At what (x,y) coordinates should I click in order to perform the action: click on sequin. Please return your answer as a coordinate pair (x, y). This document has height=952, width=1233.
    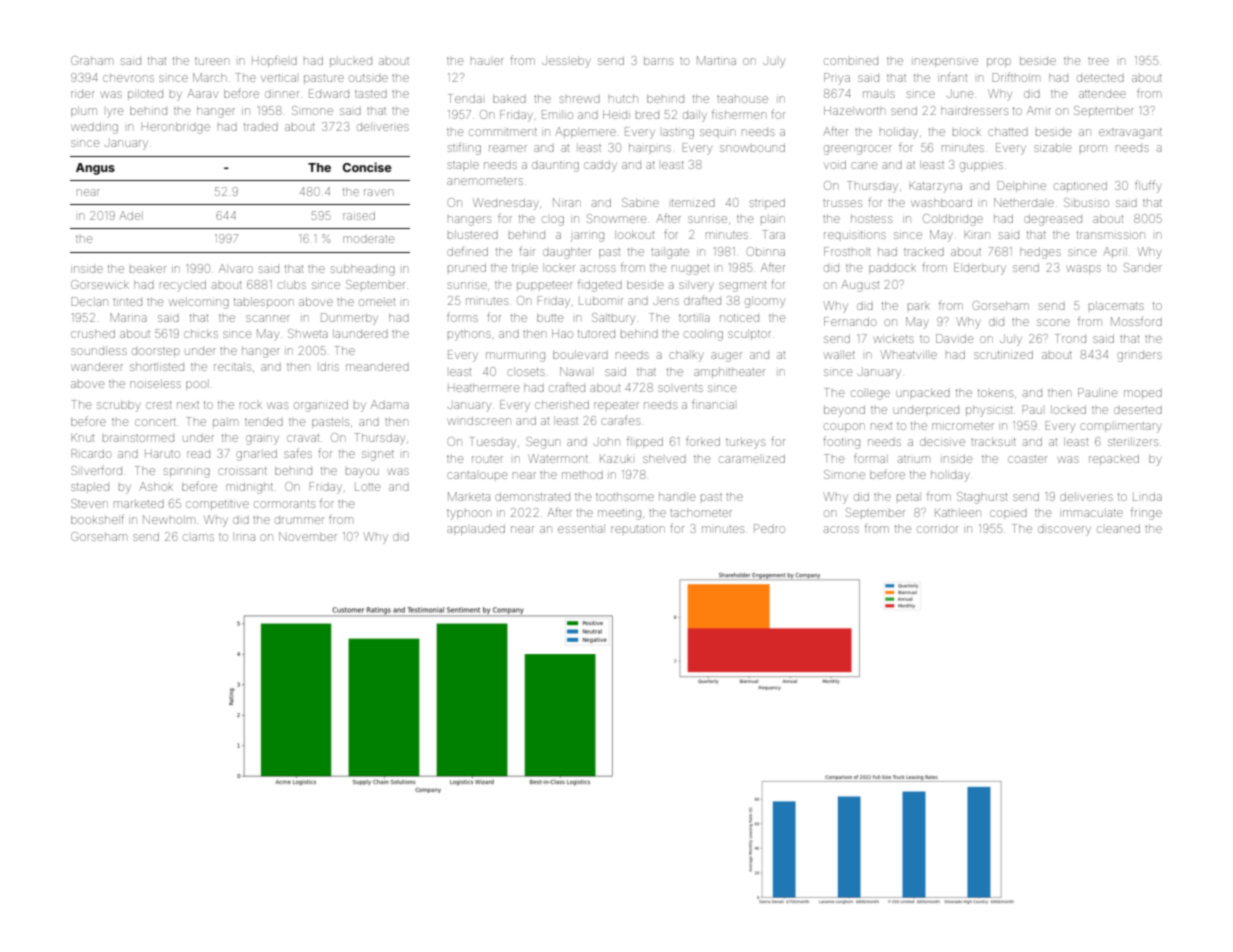
    Looking at the image, I should click on (717, 132).
